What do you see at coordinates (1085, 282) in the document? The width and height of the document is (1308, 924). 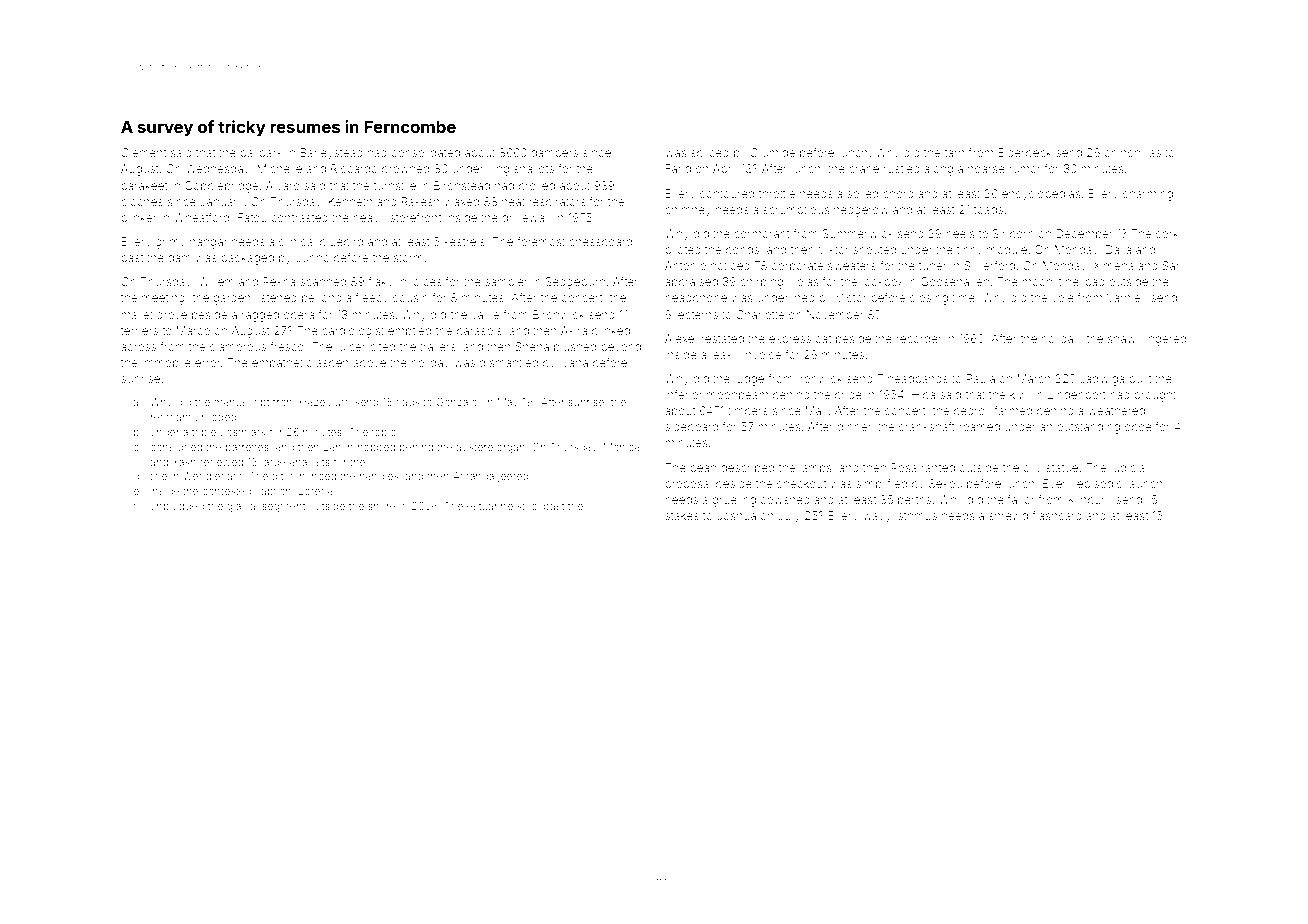 I see `helipad` at bounding box center [1085, 282].
